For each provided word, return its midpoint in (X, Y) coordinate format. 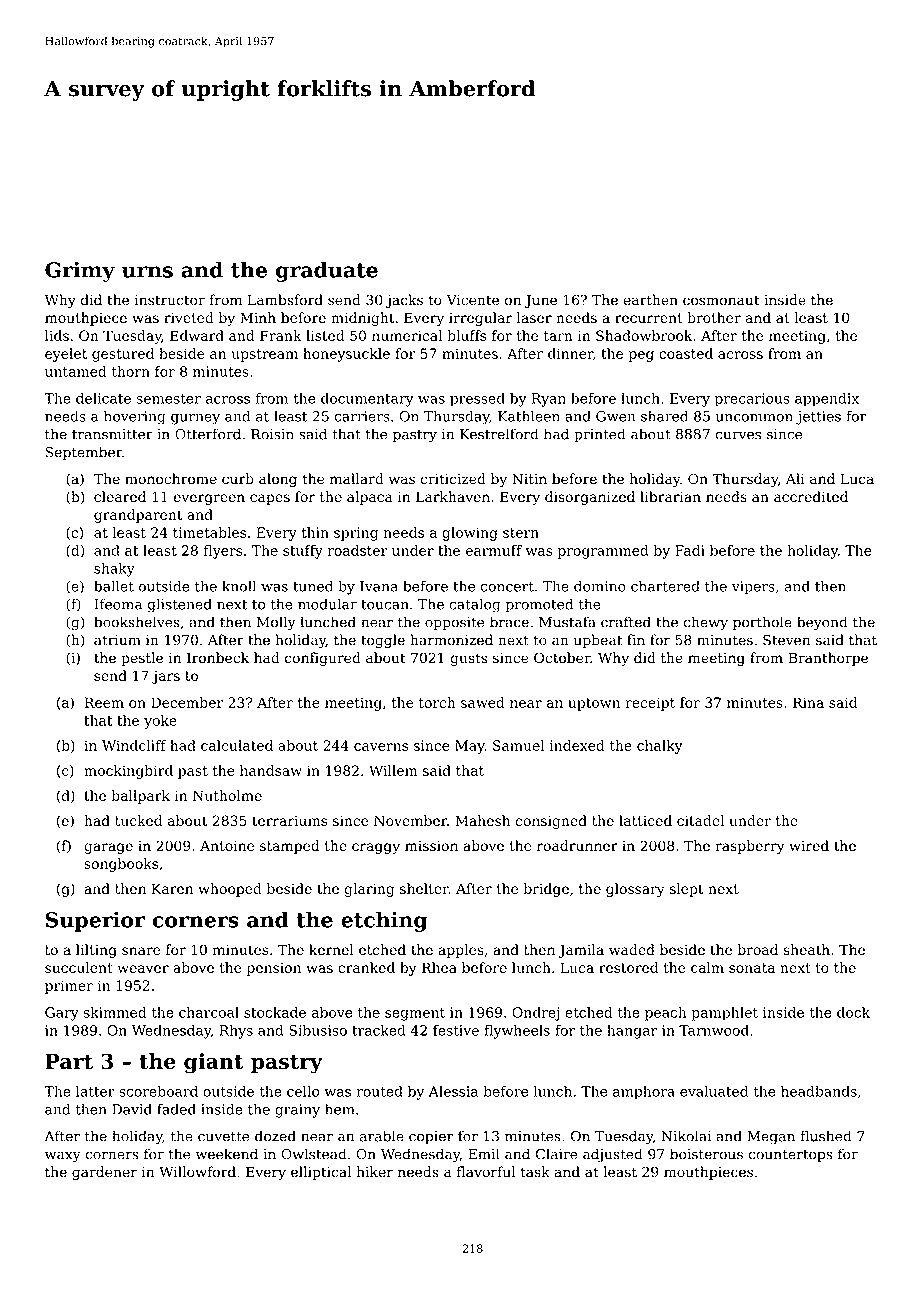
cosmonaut (721, 300)
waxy (63, 1157)
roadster (358, 550)
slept (687, 890)
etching (384, 921)
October (562, 658)
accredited (811, 496)
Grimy (80, 272)
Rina (808, 702)
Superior (95, 921)
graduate (327, 271)
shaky (114, 570)
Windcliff (134, 745)
